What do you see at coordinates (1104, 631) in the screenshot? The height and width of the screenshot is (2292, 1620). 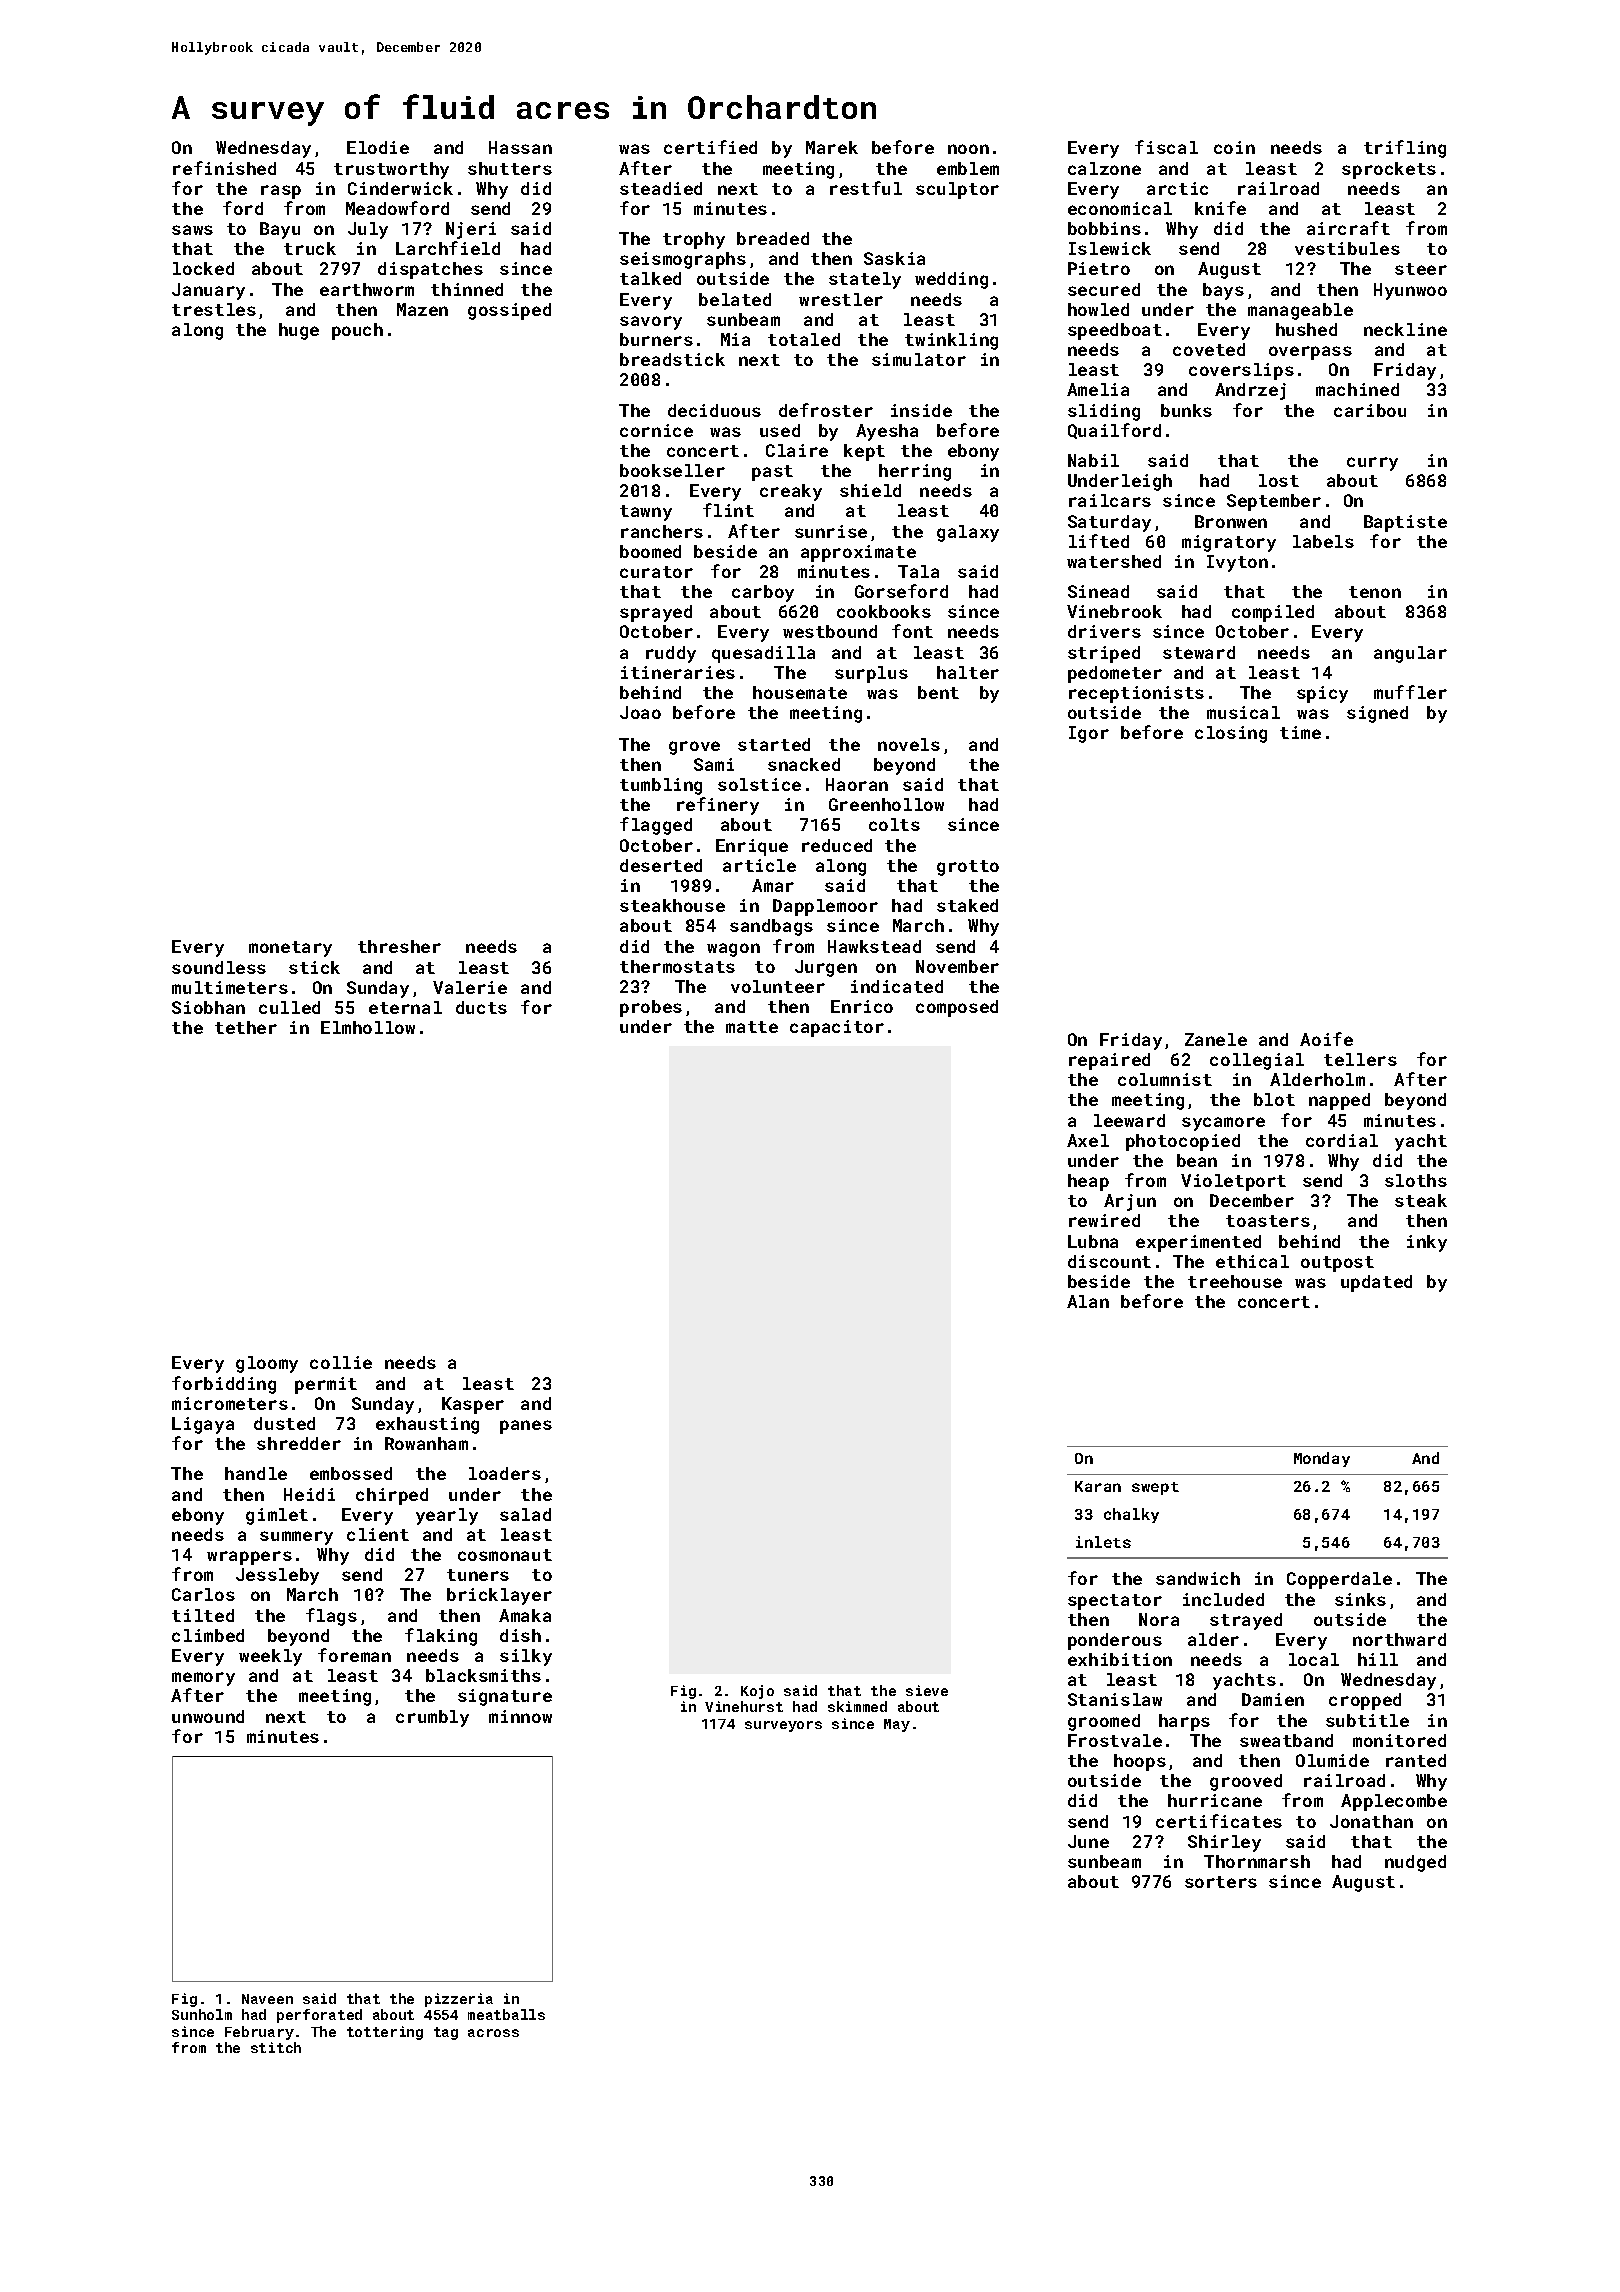 I see `drivers` at bounding box center [1104, 631].
